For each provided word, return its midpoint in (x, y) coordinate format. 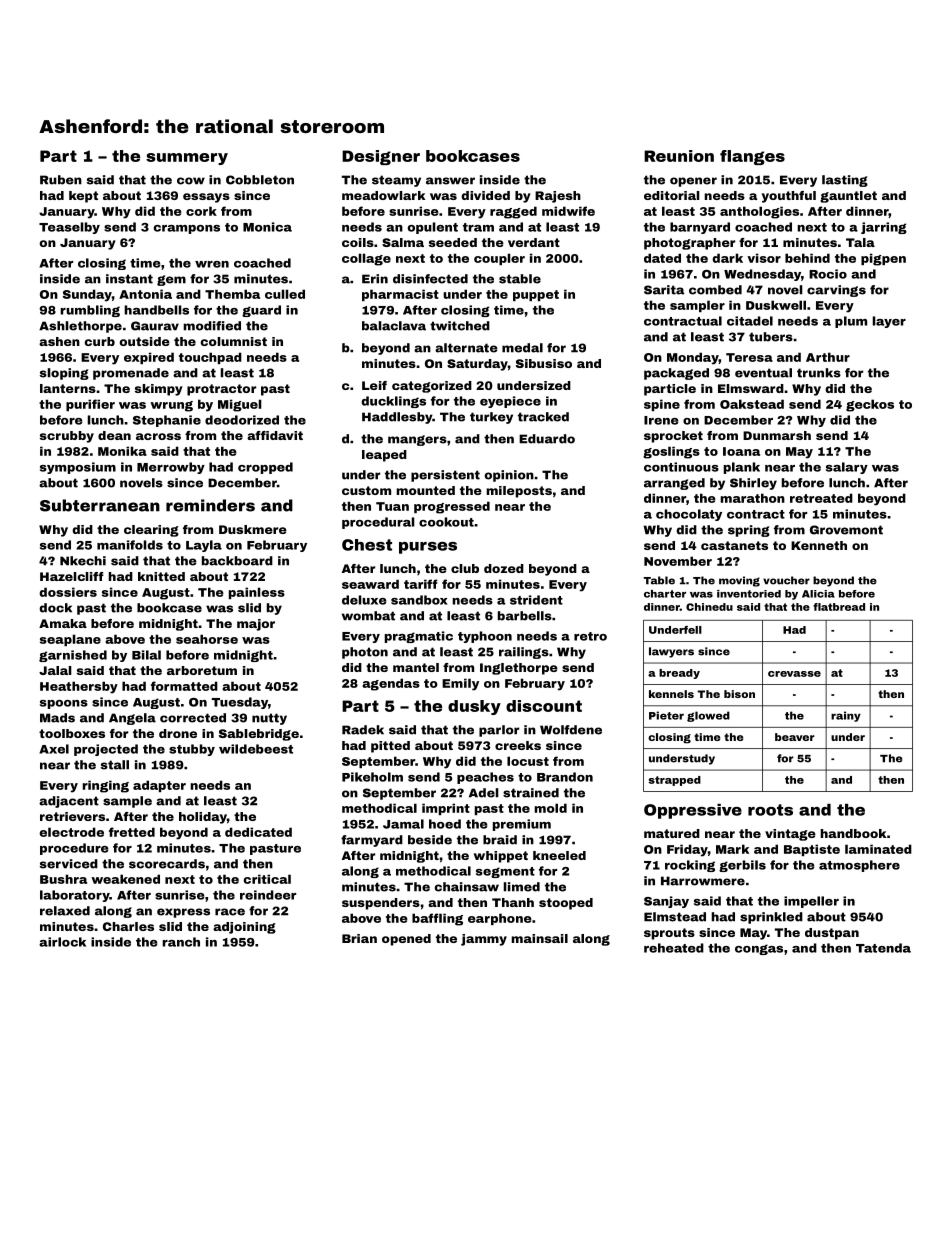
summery (187, 159)
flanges (752, 157)
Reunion (679, 156)
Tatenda (883, 948)
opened (406, 940)
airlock (62, 942)
